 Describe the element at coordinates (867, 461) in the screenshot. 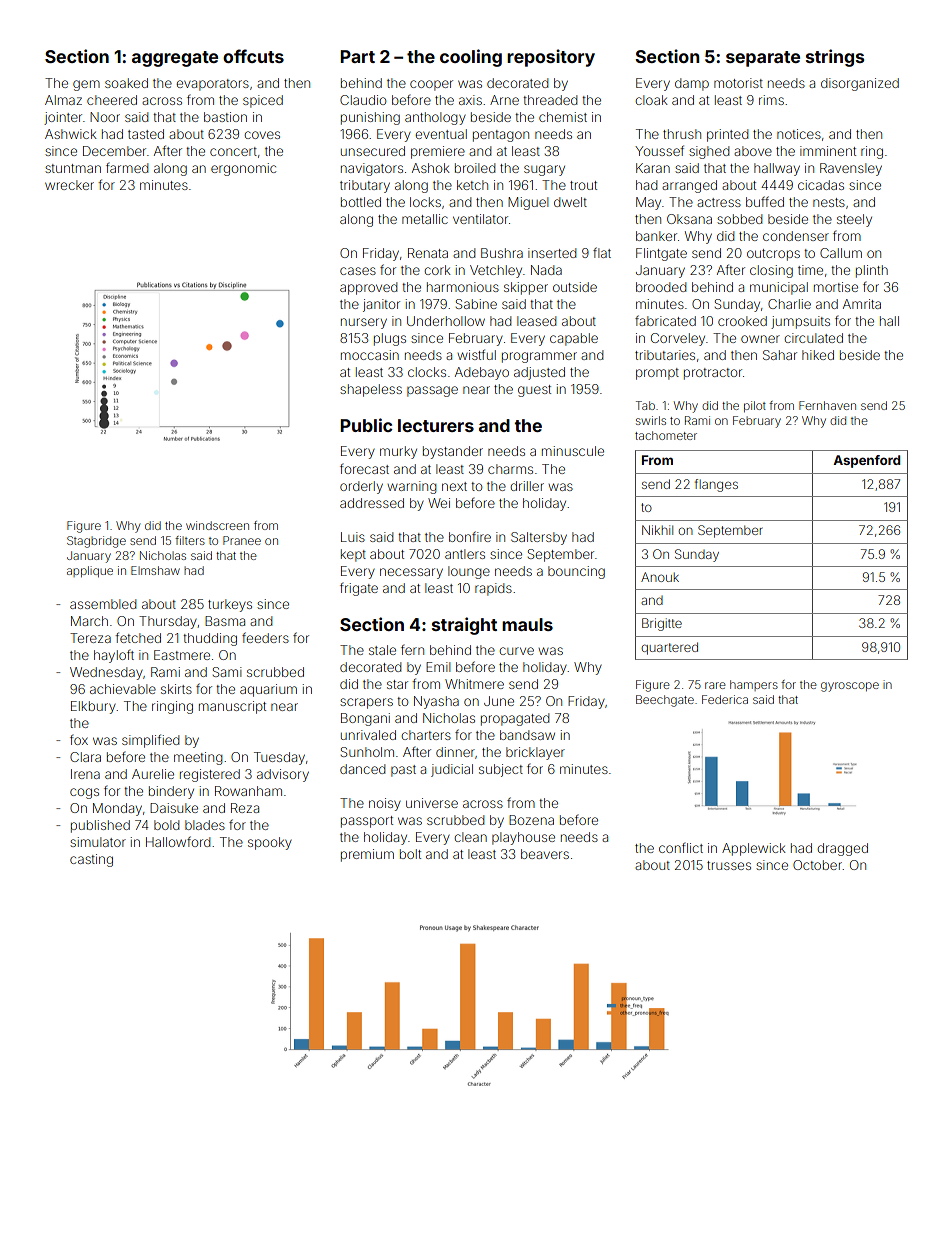

I see `Aspenford` at that location.
